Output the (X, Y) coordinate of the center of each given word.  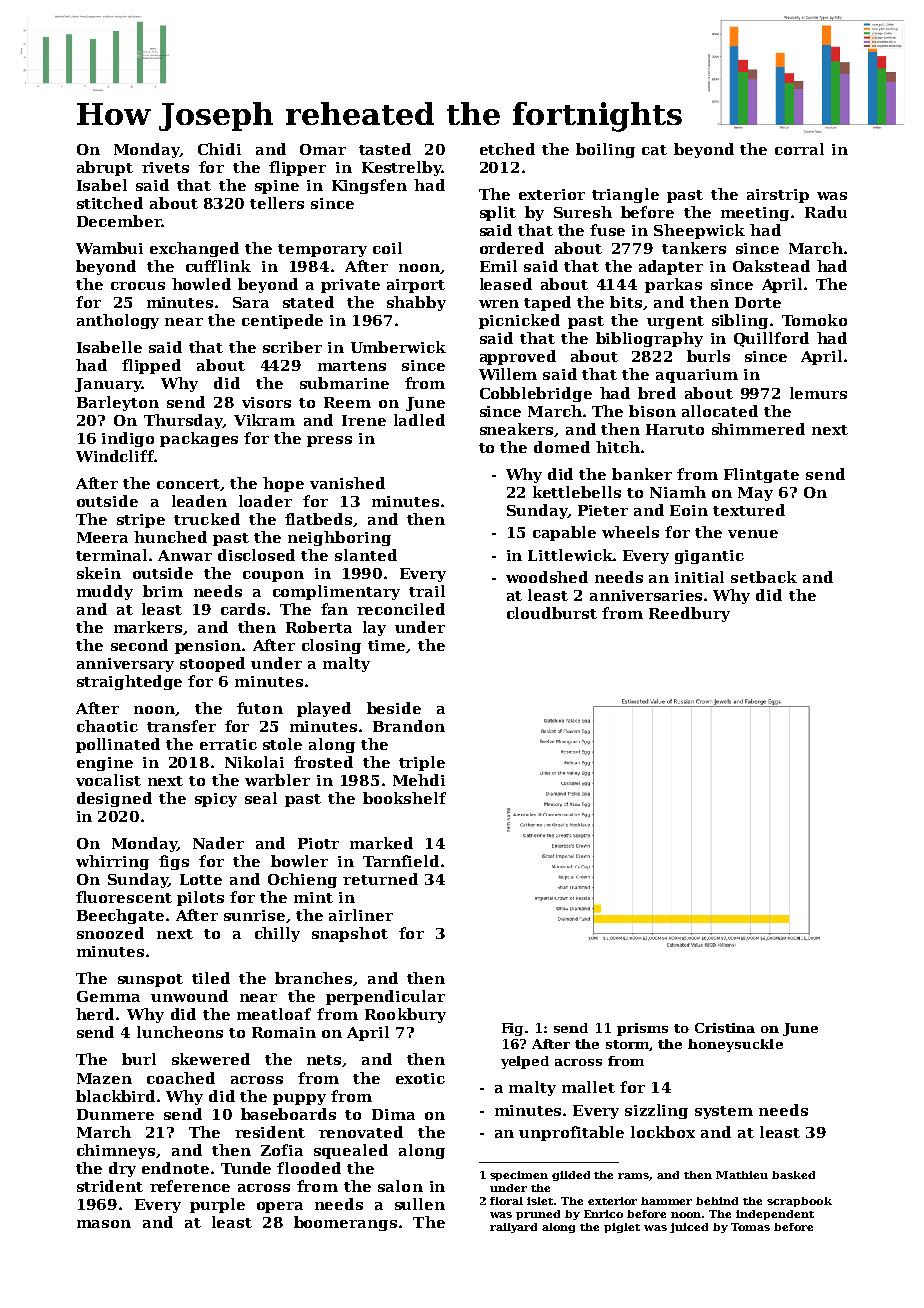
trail (427, 591)
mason (104, 1224)
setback (764, 577)
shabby (416, 303)
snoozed (110, 933)
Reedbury (689, 614)
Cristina (725, 1028)
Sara (251, 302)
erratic (228, 744)
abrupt (105, 168)
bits (626, 302)
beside (394, 708)
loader (265, 501)
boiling (605, 150)
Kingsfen (369, 186)
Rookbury (405, 1015)
